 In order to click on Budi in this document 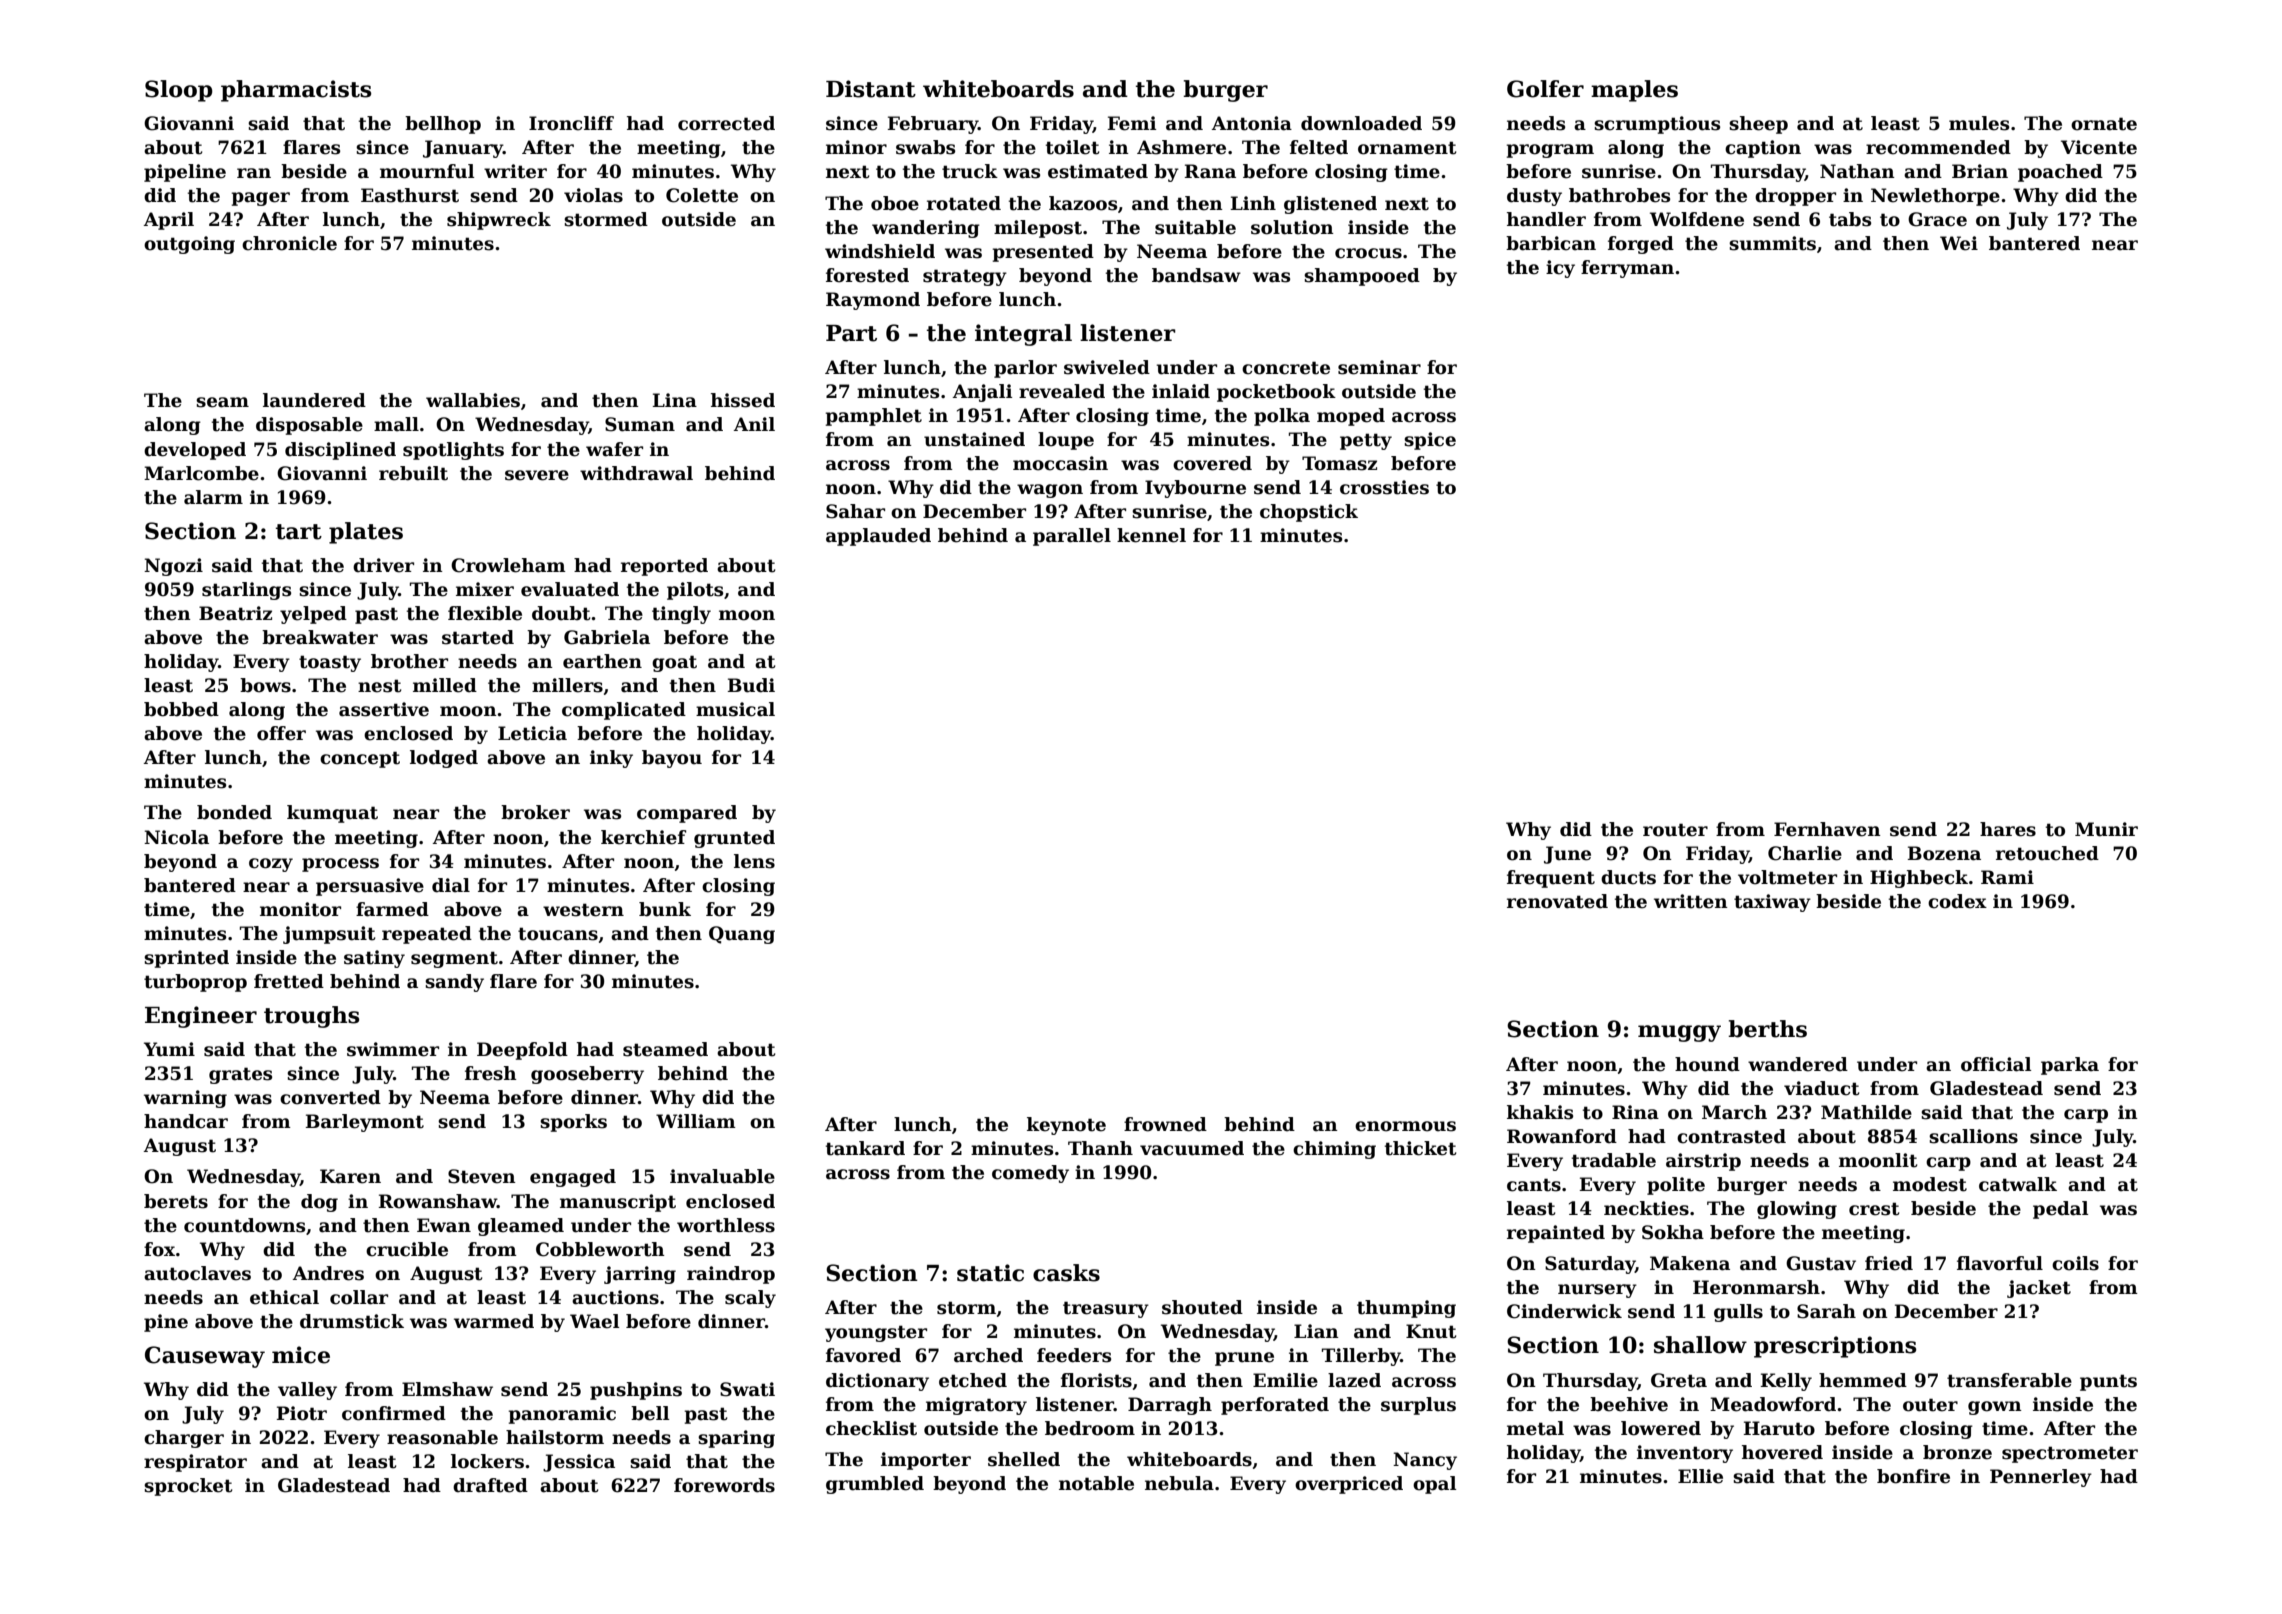, I will do `click(751, 685)`.
